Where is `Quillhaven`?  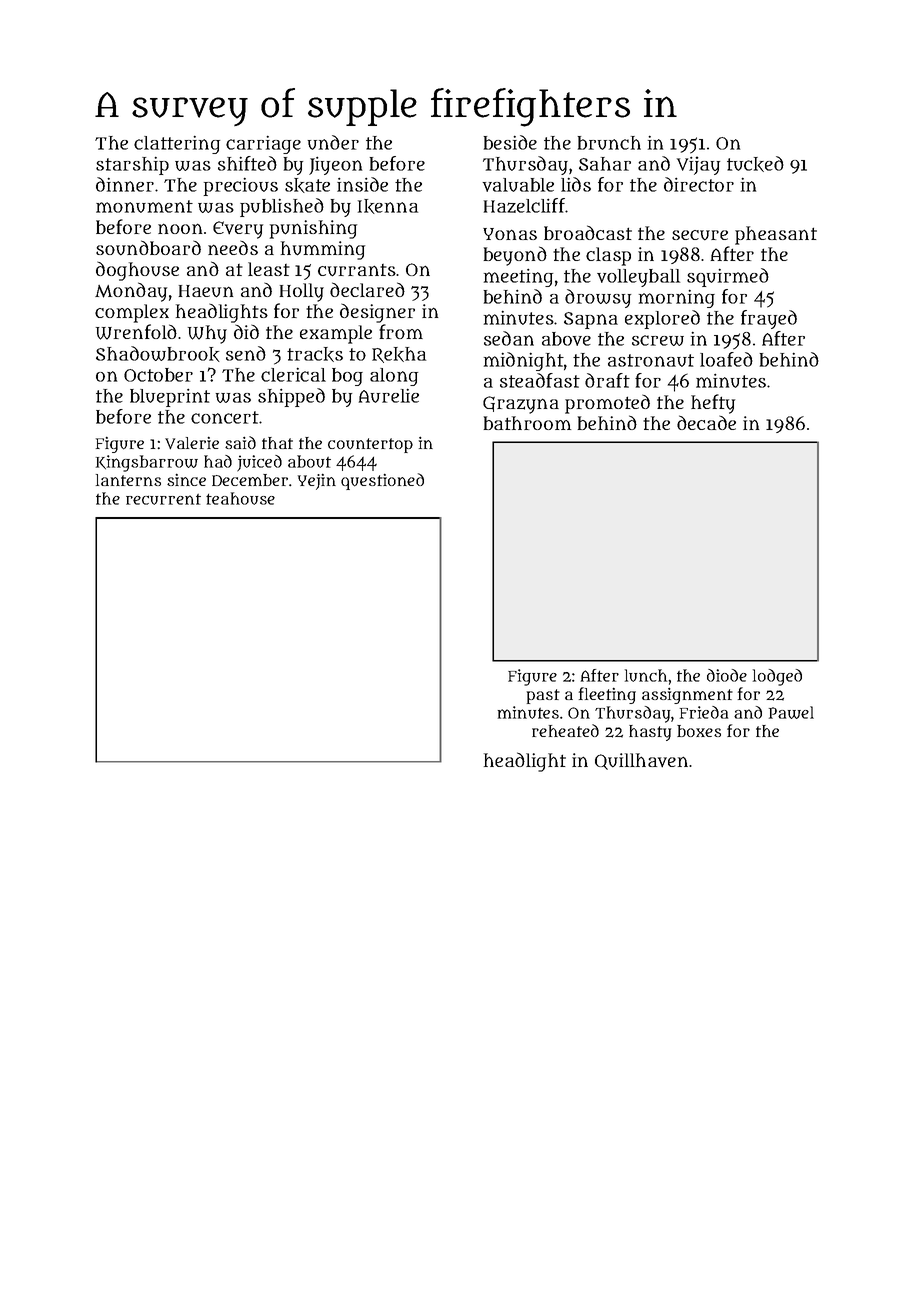
Quillhaven is located at coordinates (641, 761).
